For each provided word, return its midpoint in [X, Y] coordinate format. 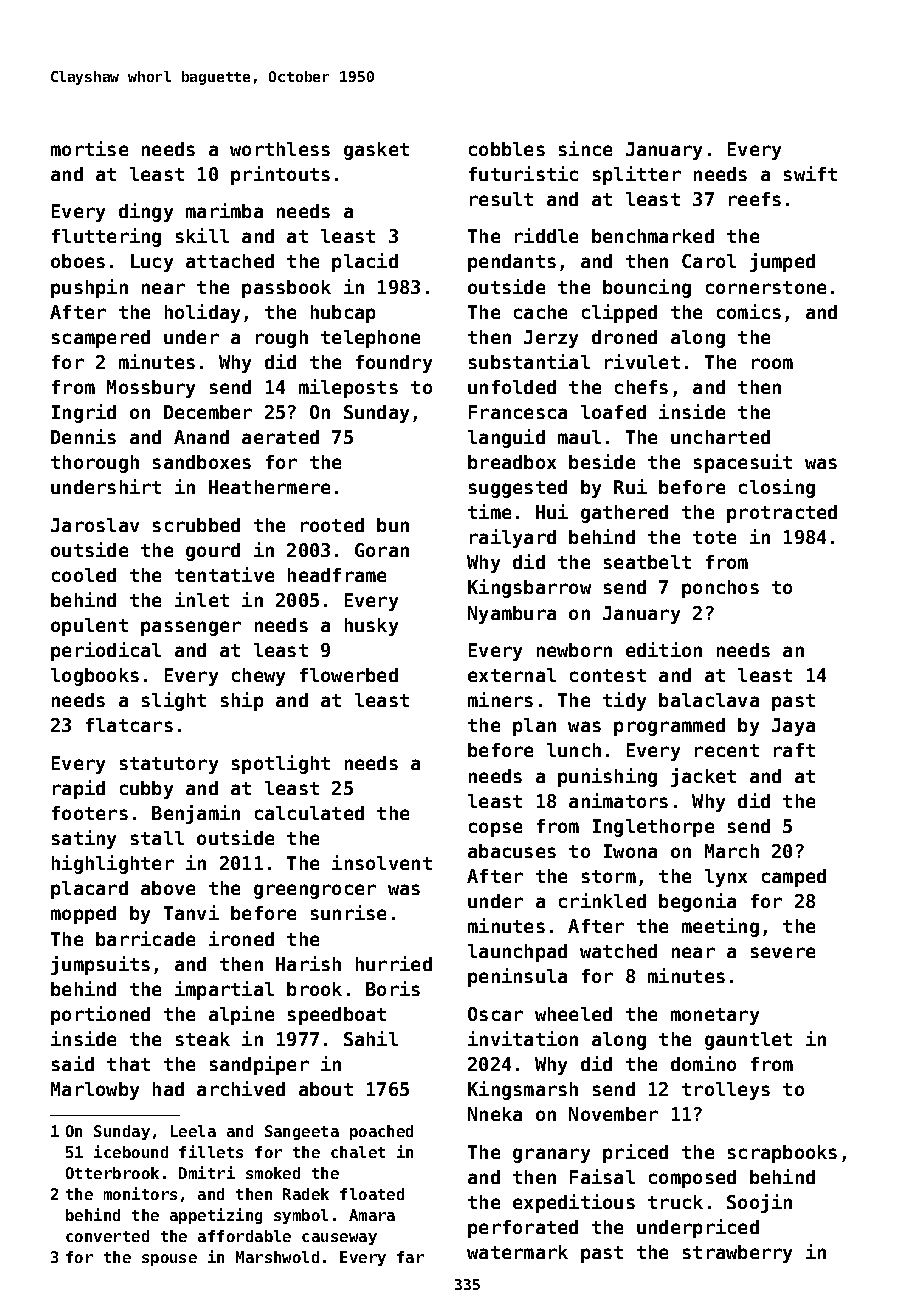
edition [664, 649]
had [168, 1089]
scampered [101, 339]
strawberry [737, 1254]
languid [506, 438]
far [410, 1257]
